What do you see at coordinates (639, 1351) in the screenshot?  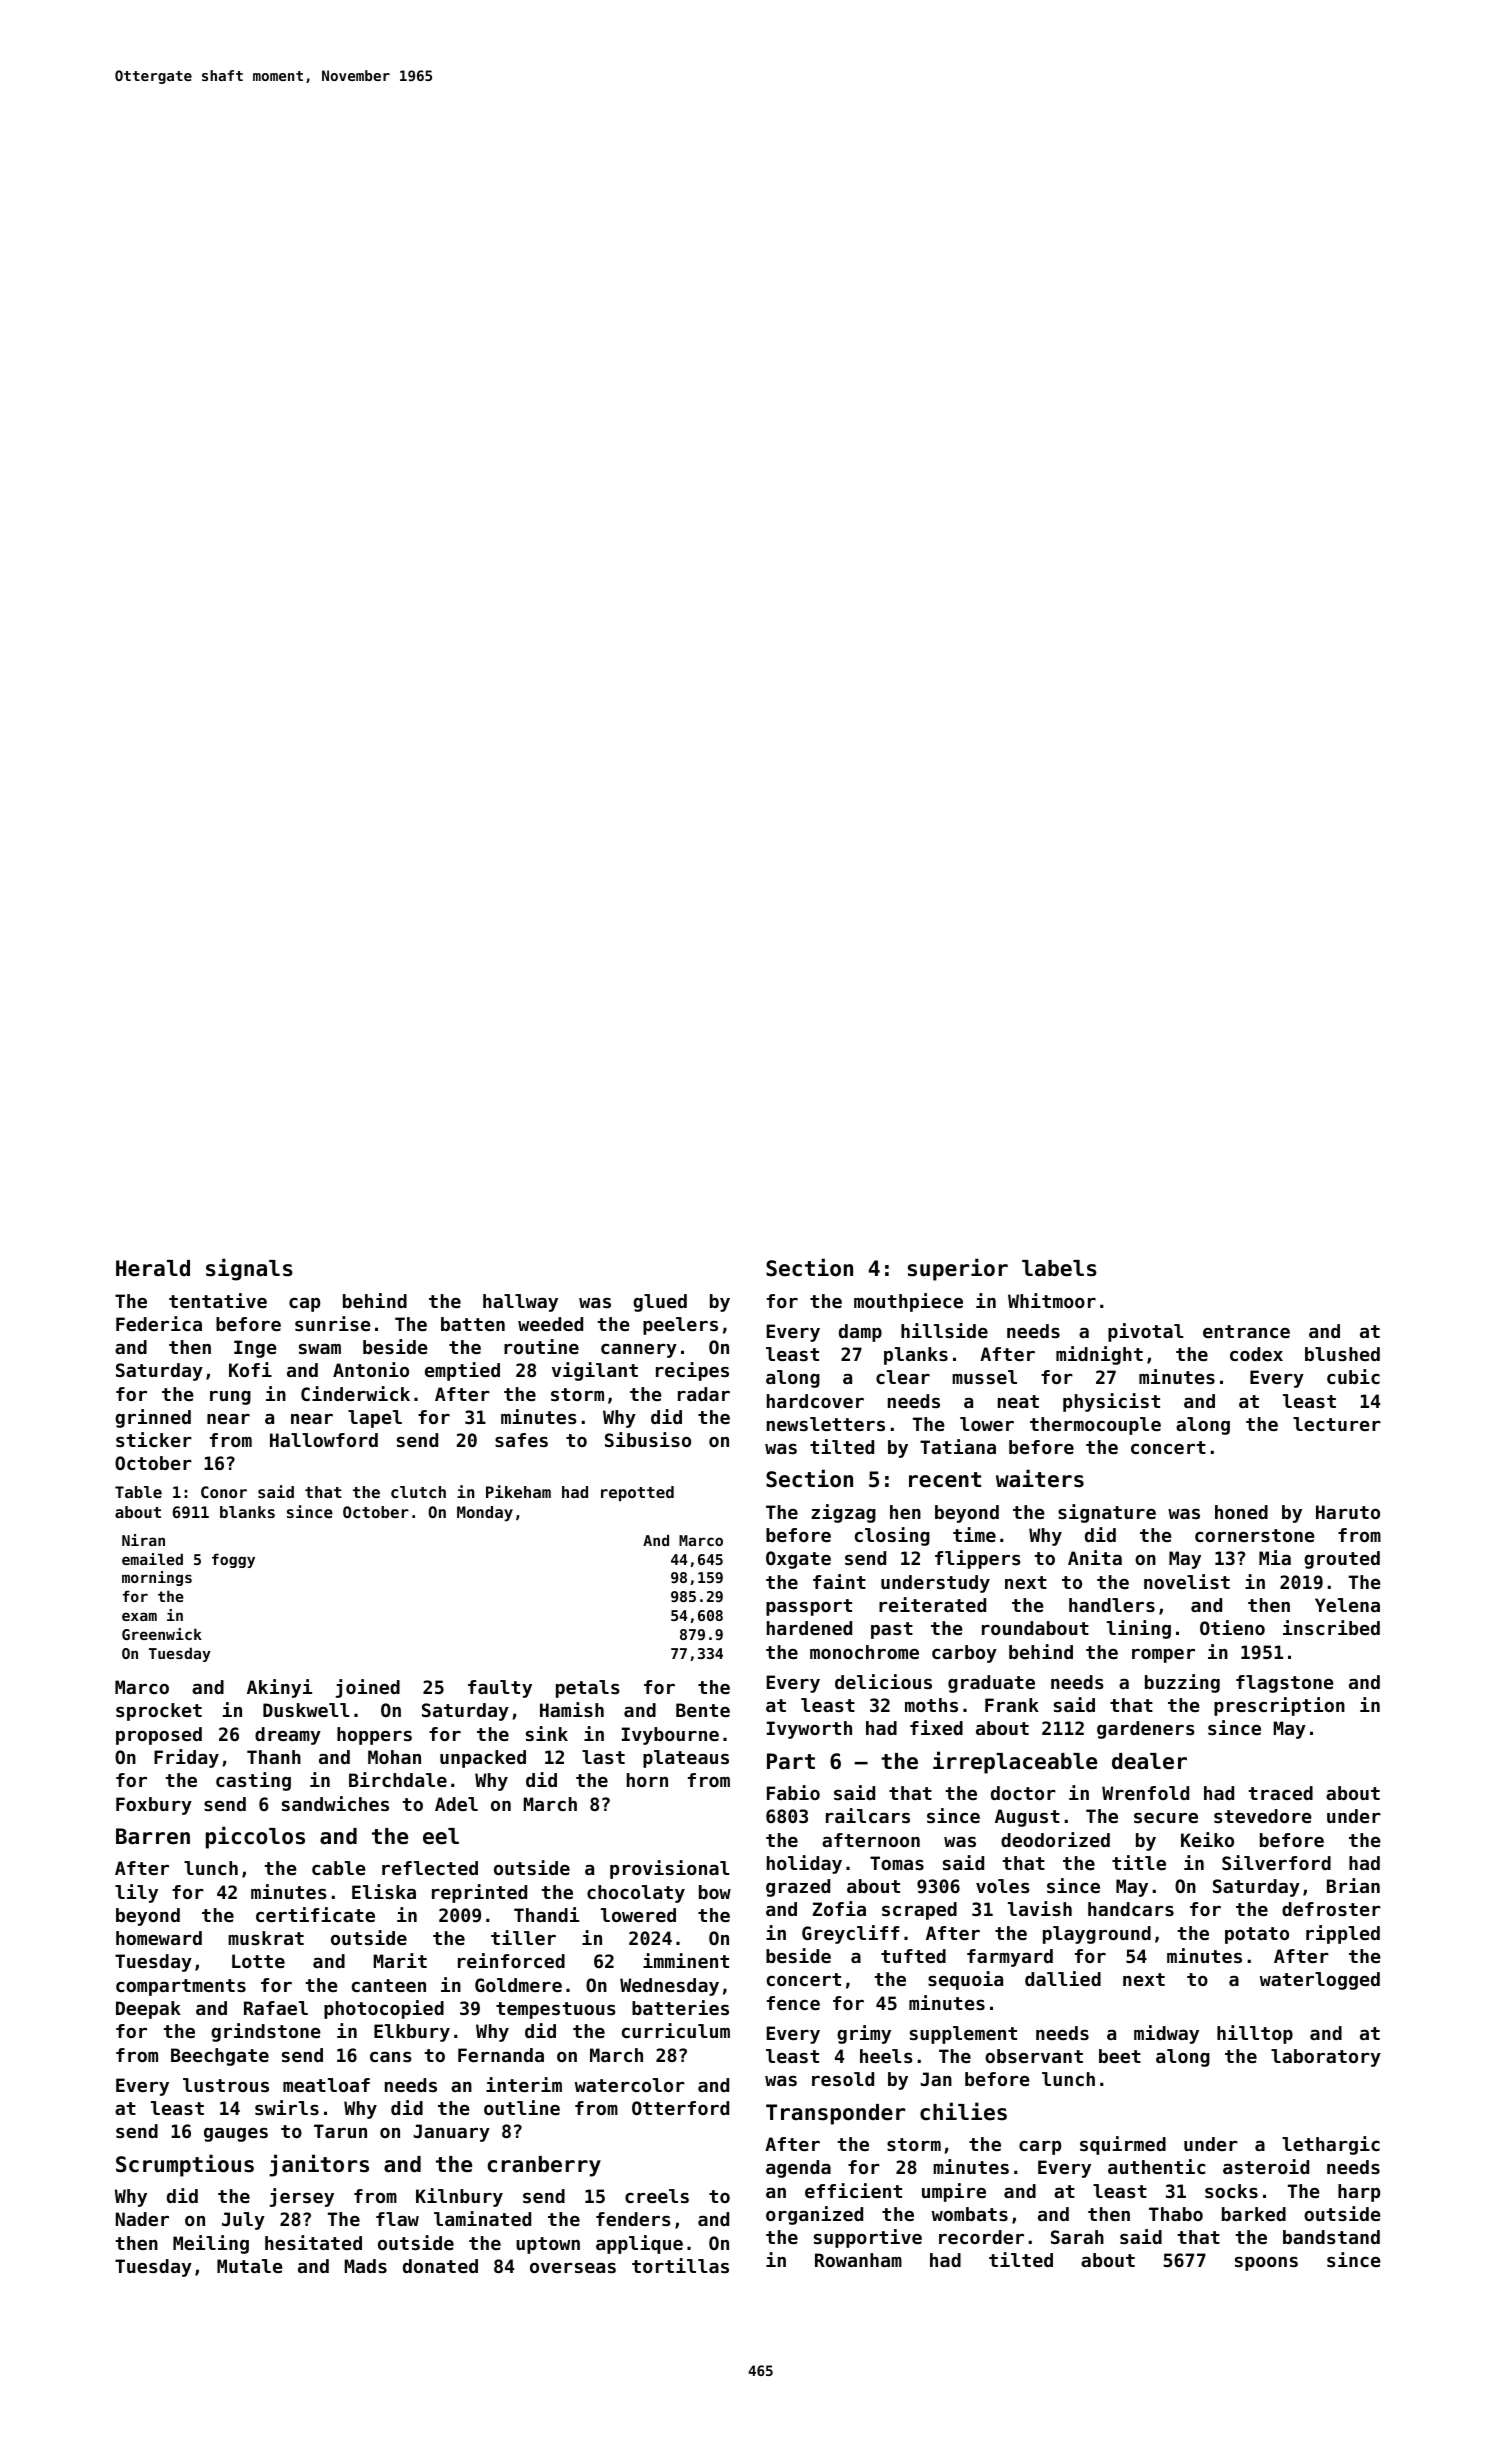 I see `cannery` at bounding box center [639, 1351].
